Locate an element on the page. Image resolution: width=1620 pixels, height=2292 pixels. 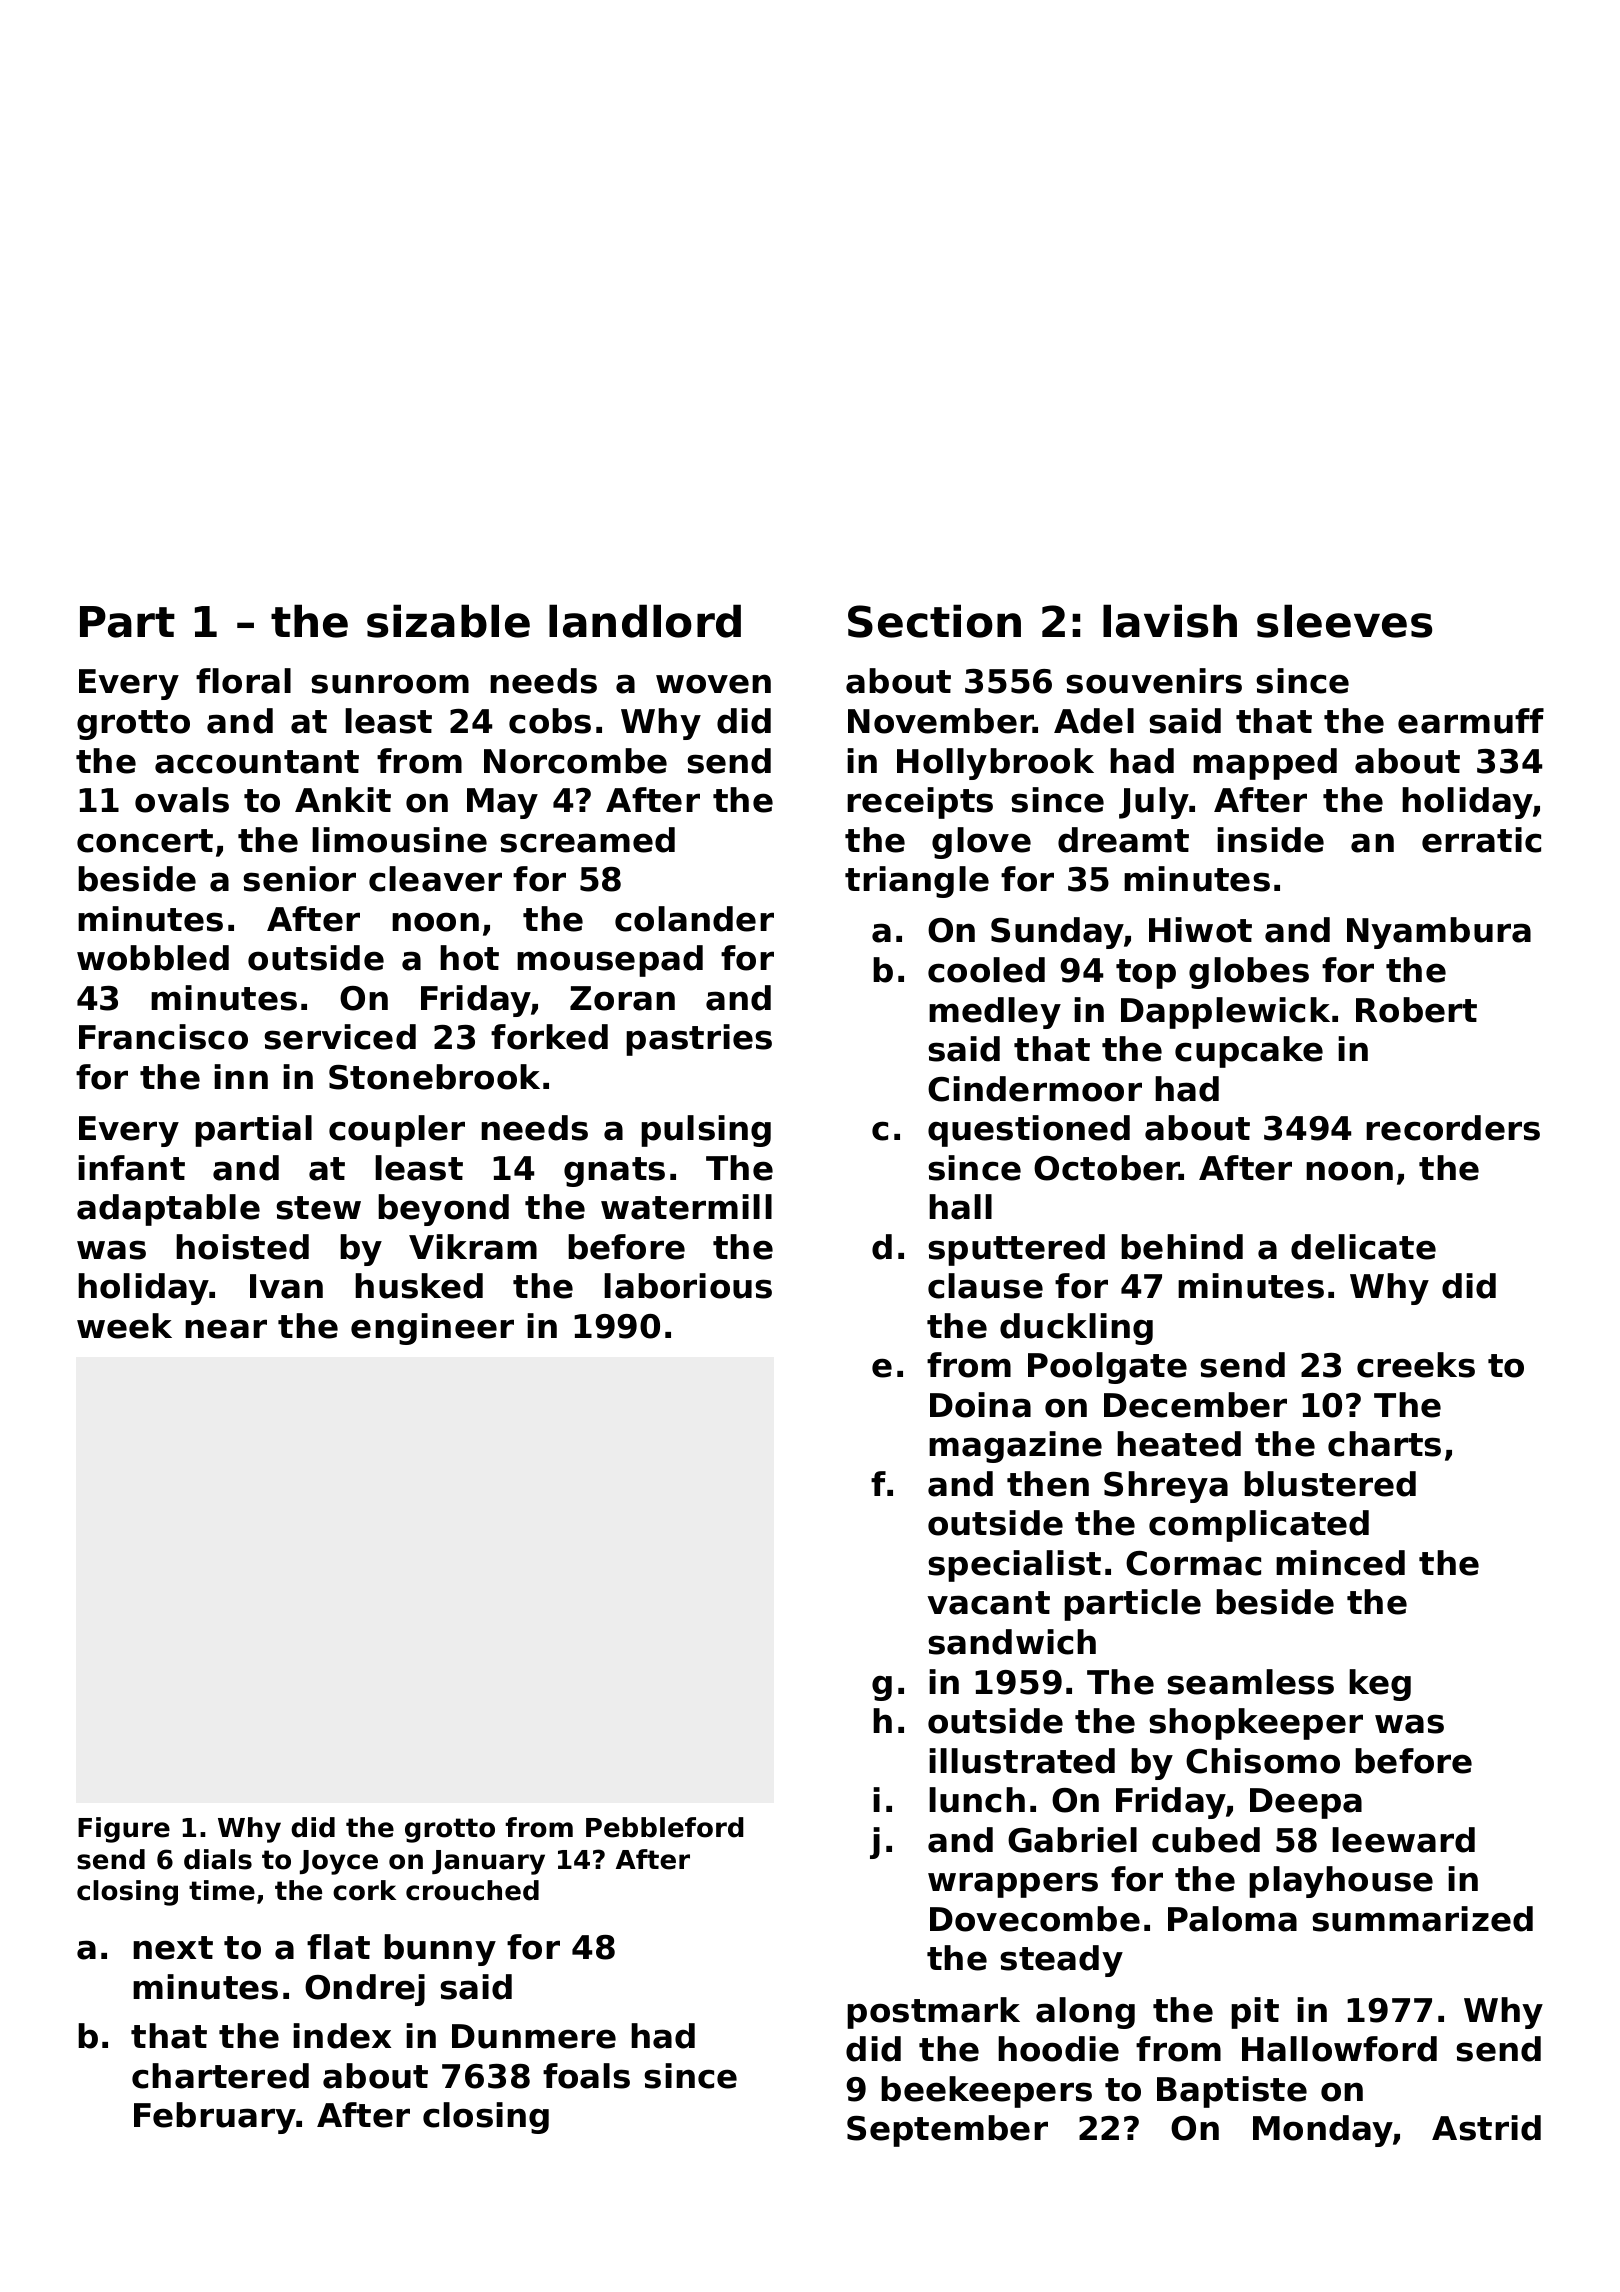
sleeves is located at coordinates (1344, 621).
